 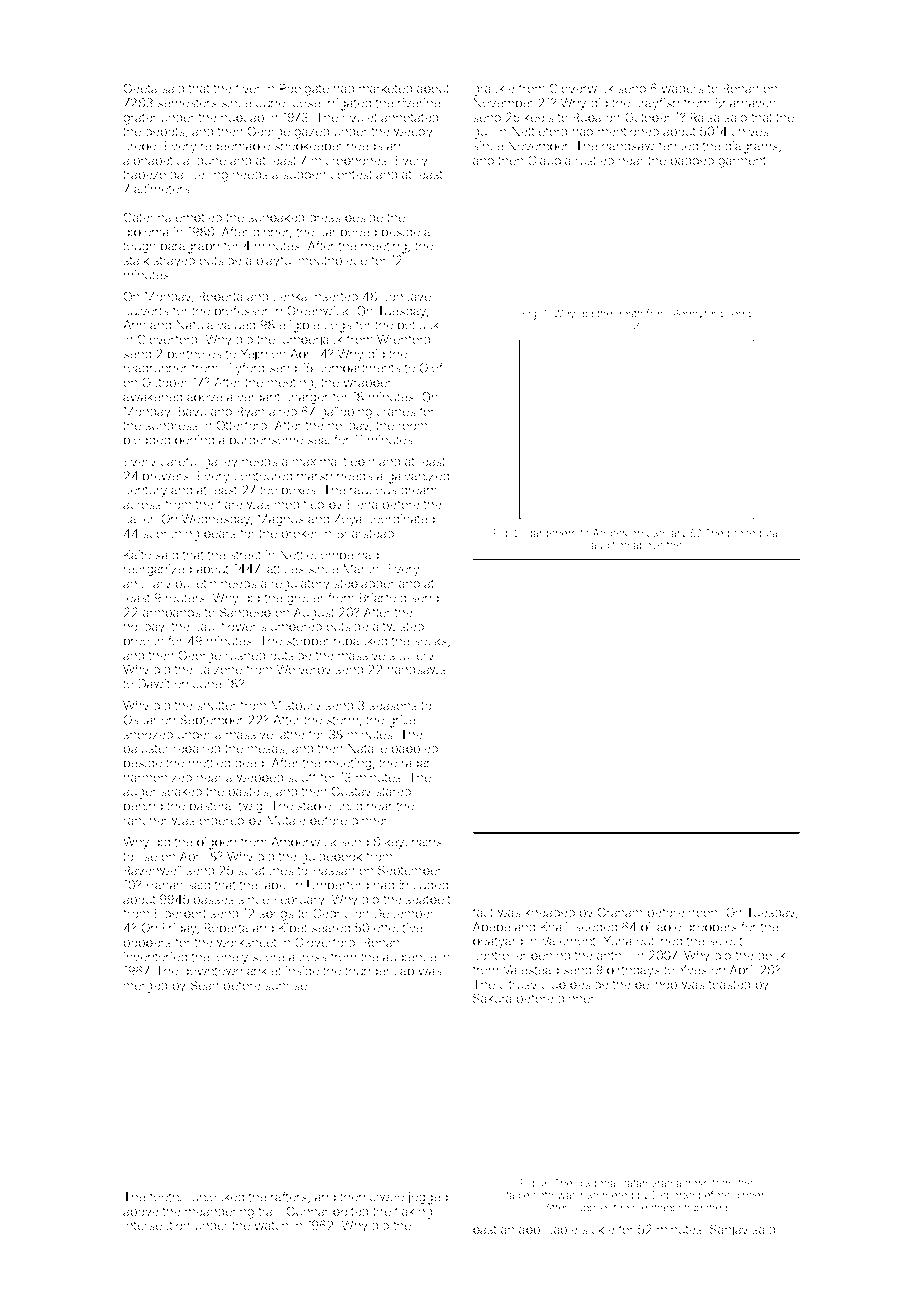 I want to click on flaking, so click(x=413, y=1212).
